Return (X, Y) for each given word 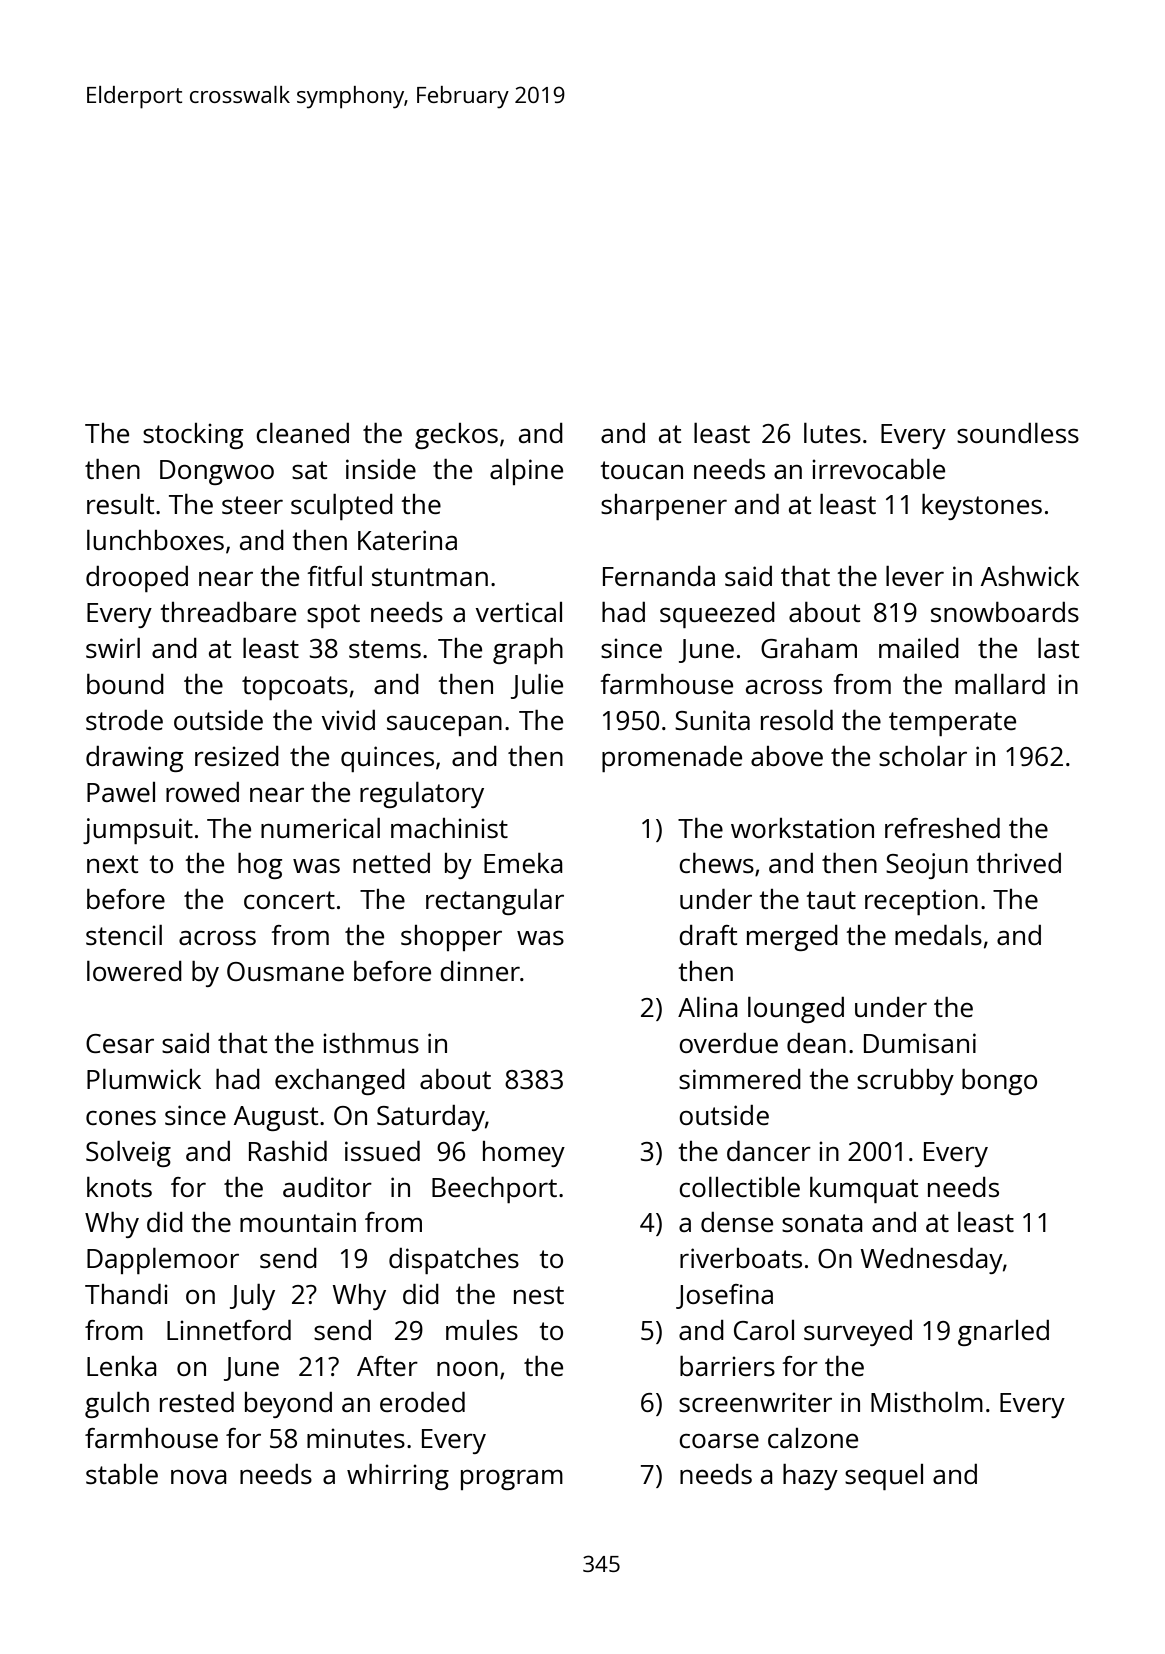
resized (237, 756)
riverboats (741, 1258)
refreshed (942, 828)
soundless (1018, 433)
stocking (193, 436)
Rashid (288, 1151)
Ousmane (285, 971)
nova (199, 1477)
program (512, 1480)
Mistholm (927, 1402)
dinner (480, 971)
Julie (537, 686)
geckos (456, 436)
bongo (999, 1082)
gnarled (1003, 1333)
